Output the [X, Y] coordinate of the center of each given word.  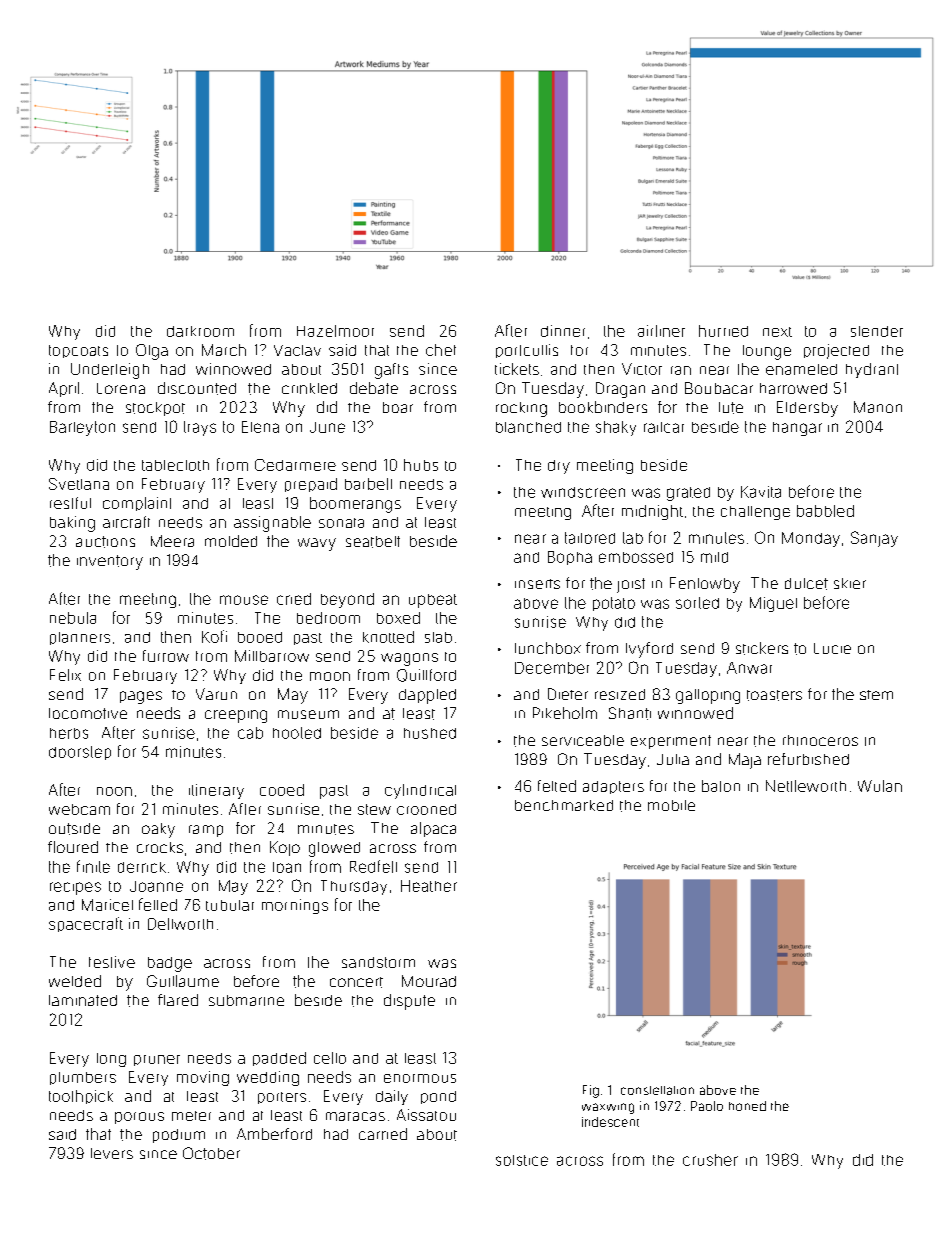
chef [441, 350]
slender [877, 331]
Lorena [121, 388]
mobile [671, 805]
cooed [282, 790]
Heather [429, 886]
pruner [157, 1060]
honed [747, 1106]
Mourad [429, 981]
